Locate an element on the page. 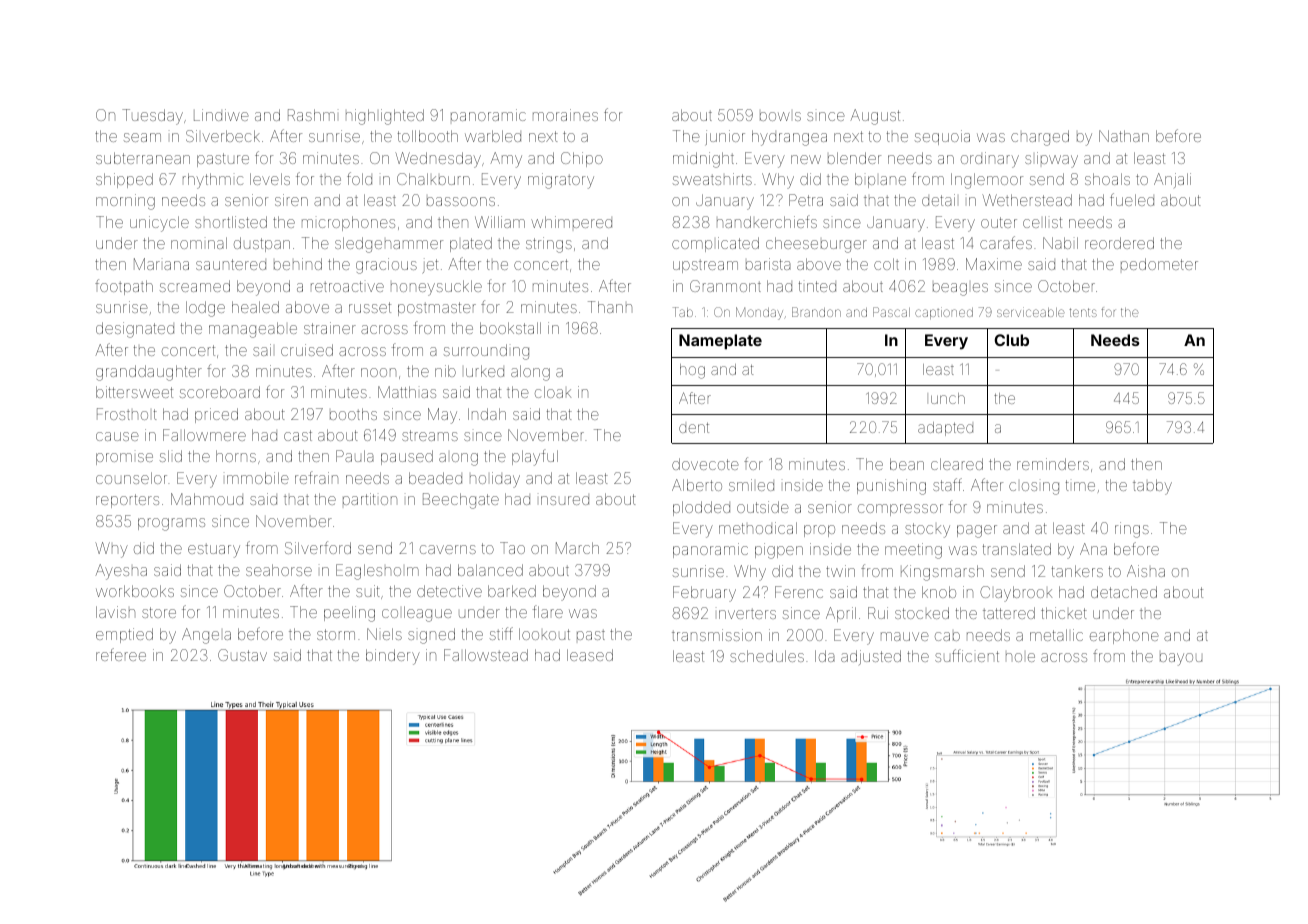  postmaster is located at coordinates (437, 309).
